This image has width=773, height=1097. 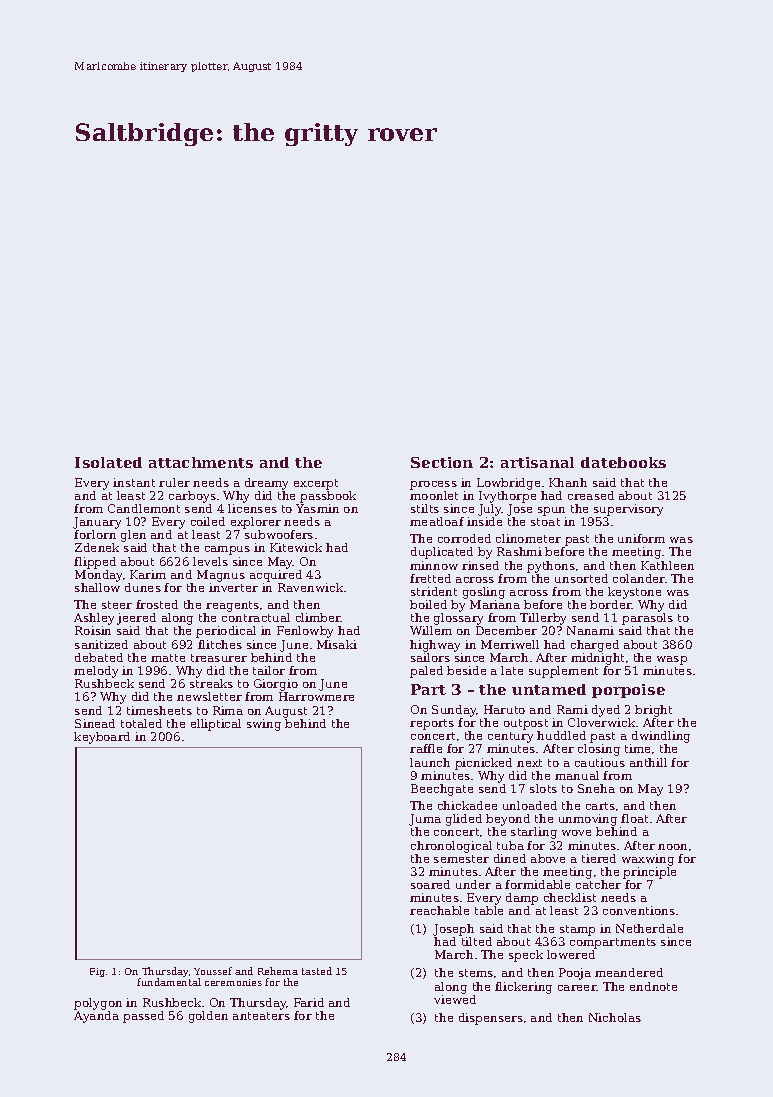 I want to click on Harrowmere, so click(x=316, y=696).
